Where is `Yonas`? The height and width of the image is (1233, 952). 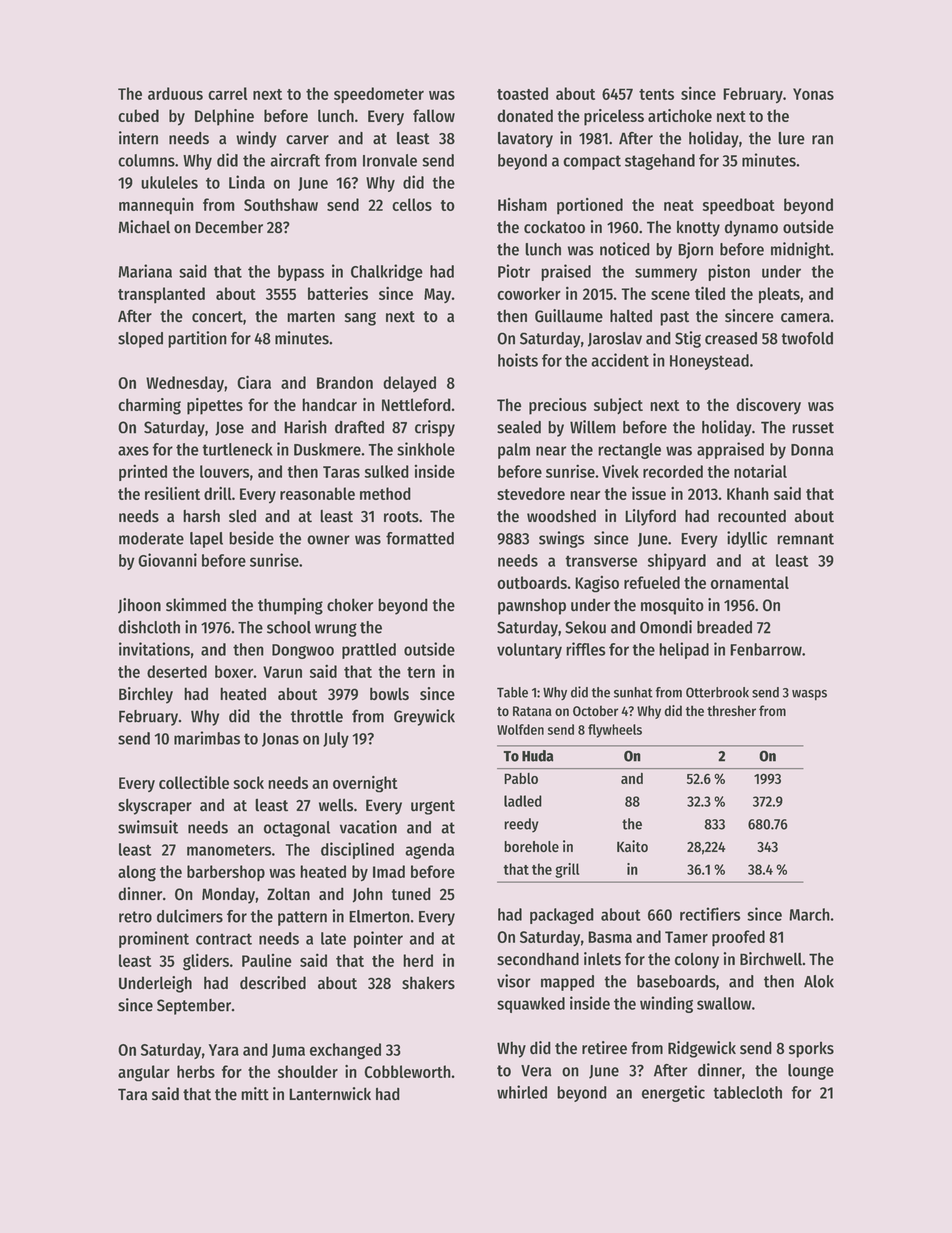
Yonas is located at coordinates (813, 94).
